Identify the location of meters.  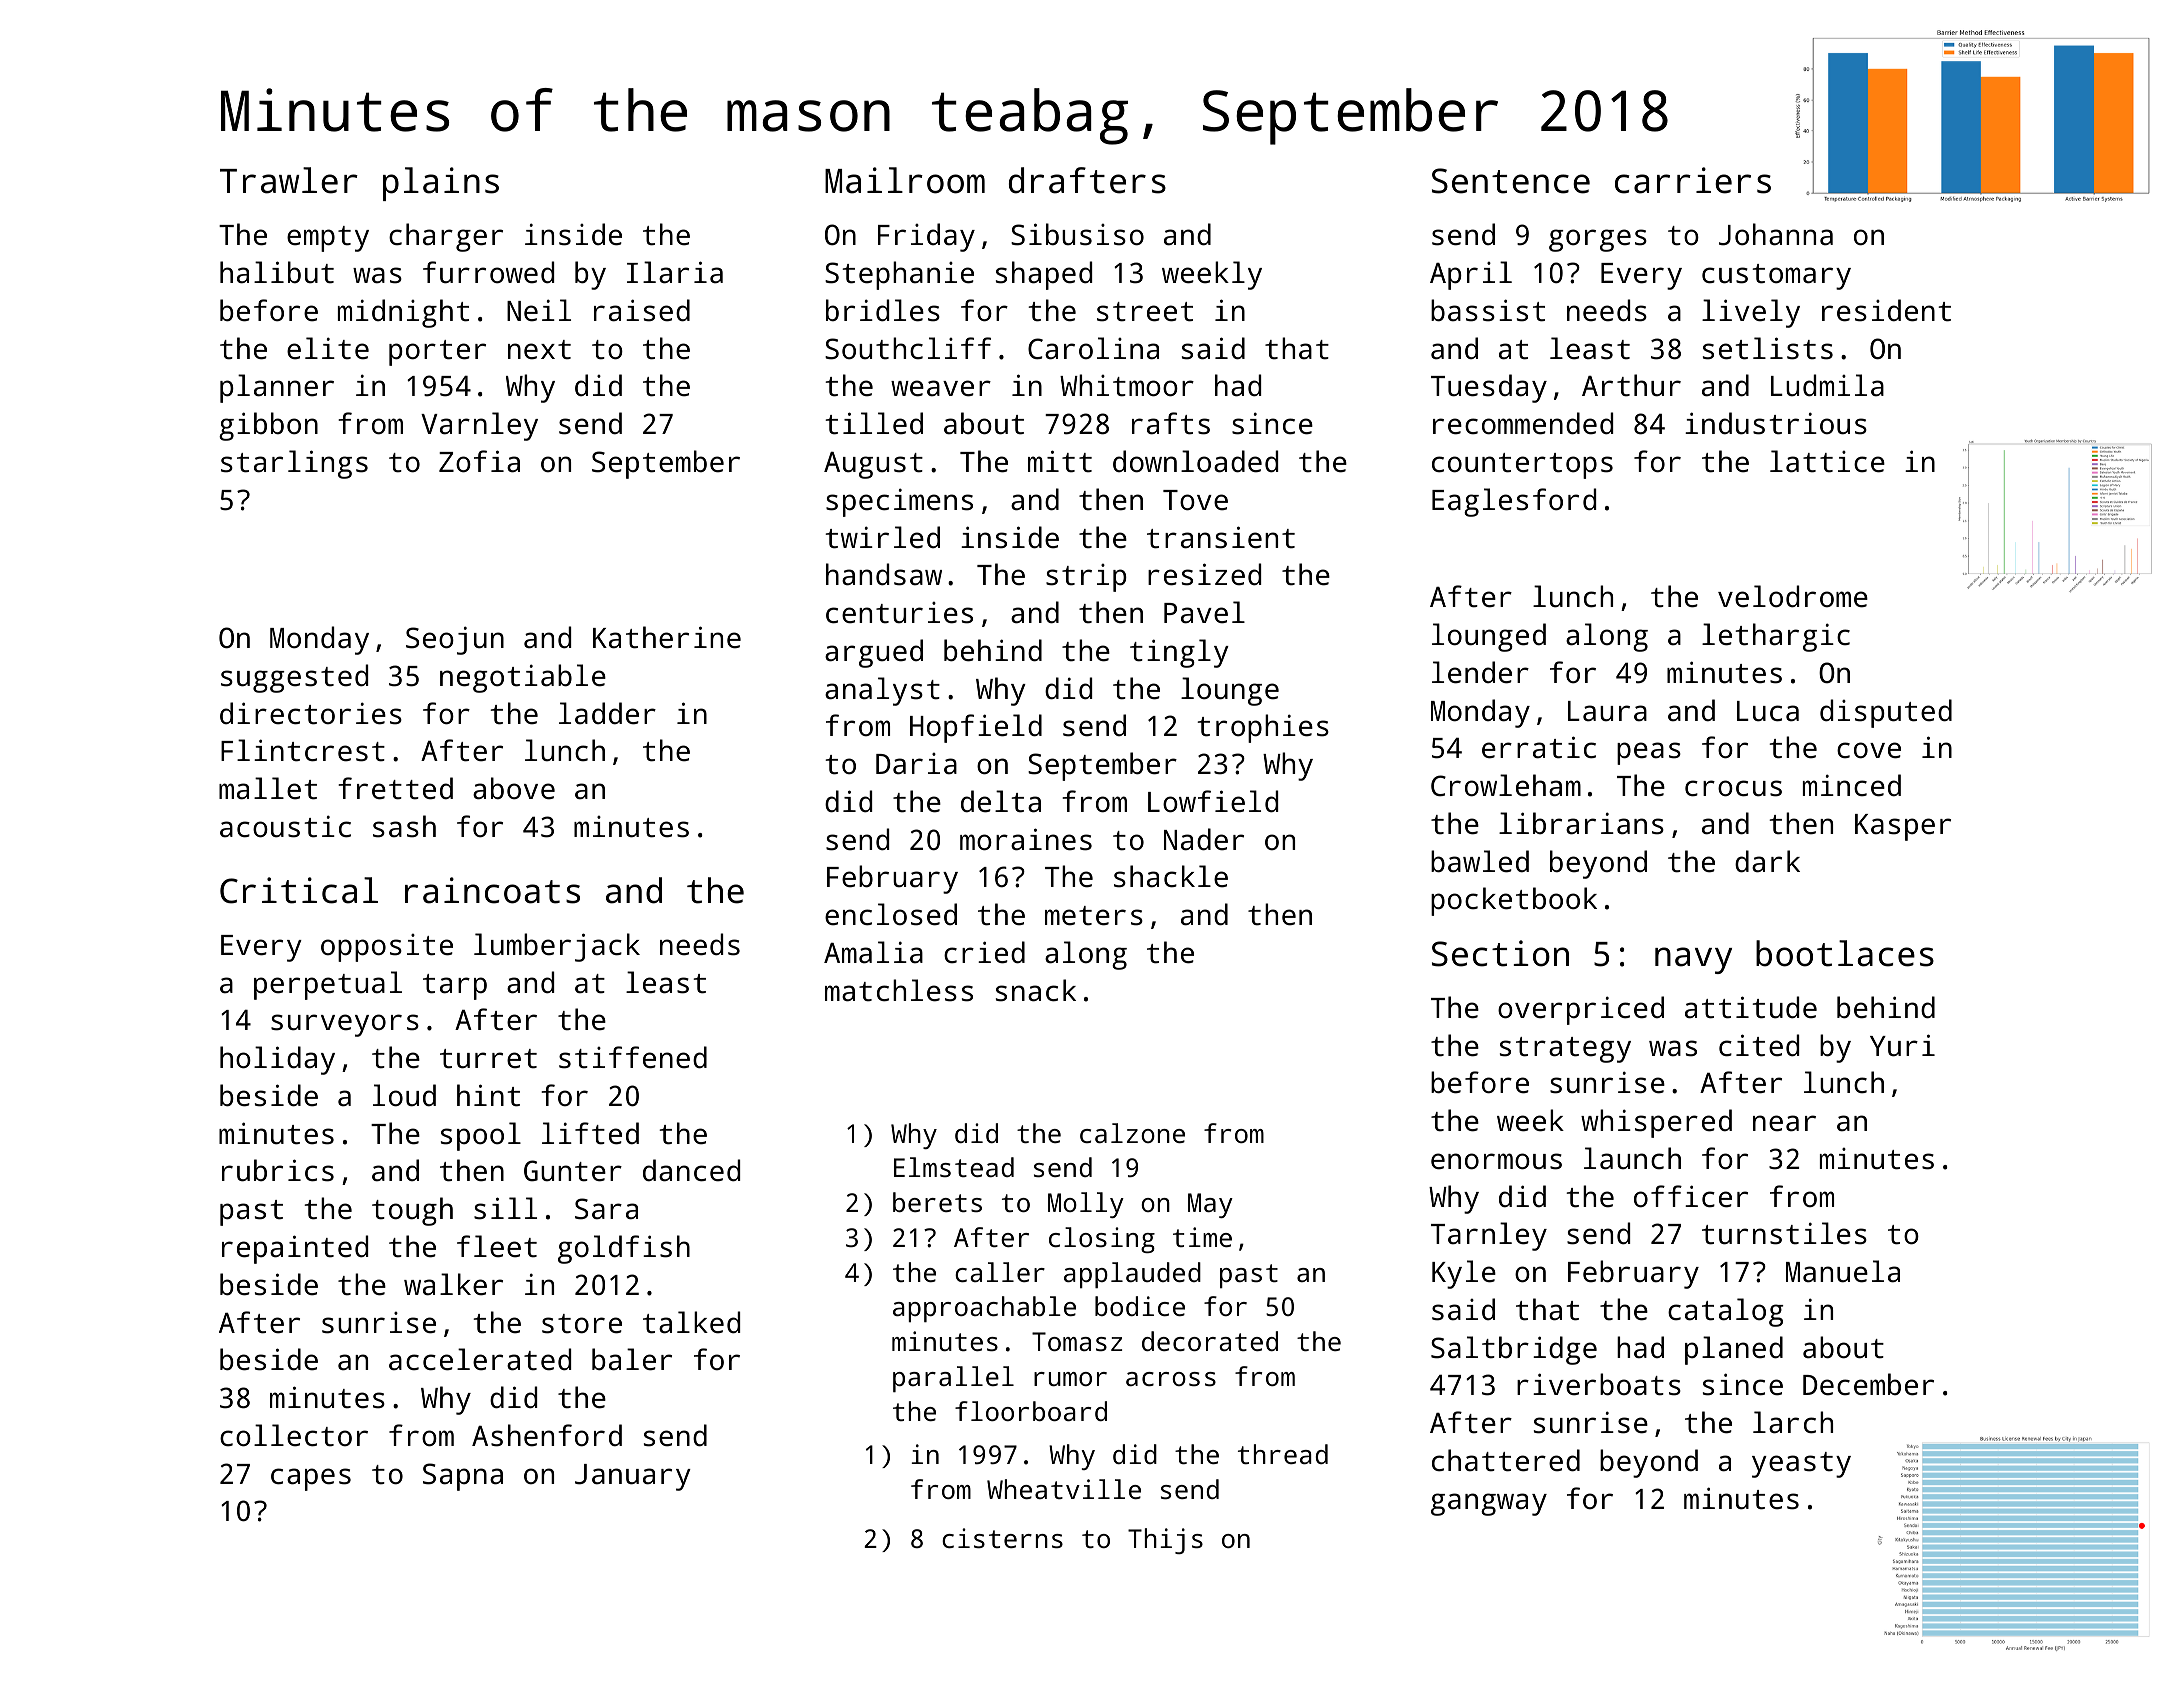
(1094, 916).
